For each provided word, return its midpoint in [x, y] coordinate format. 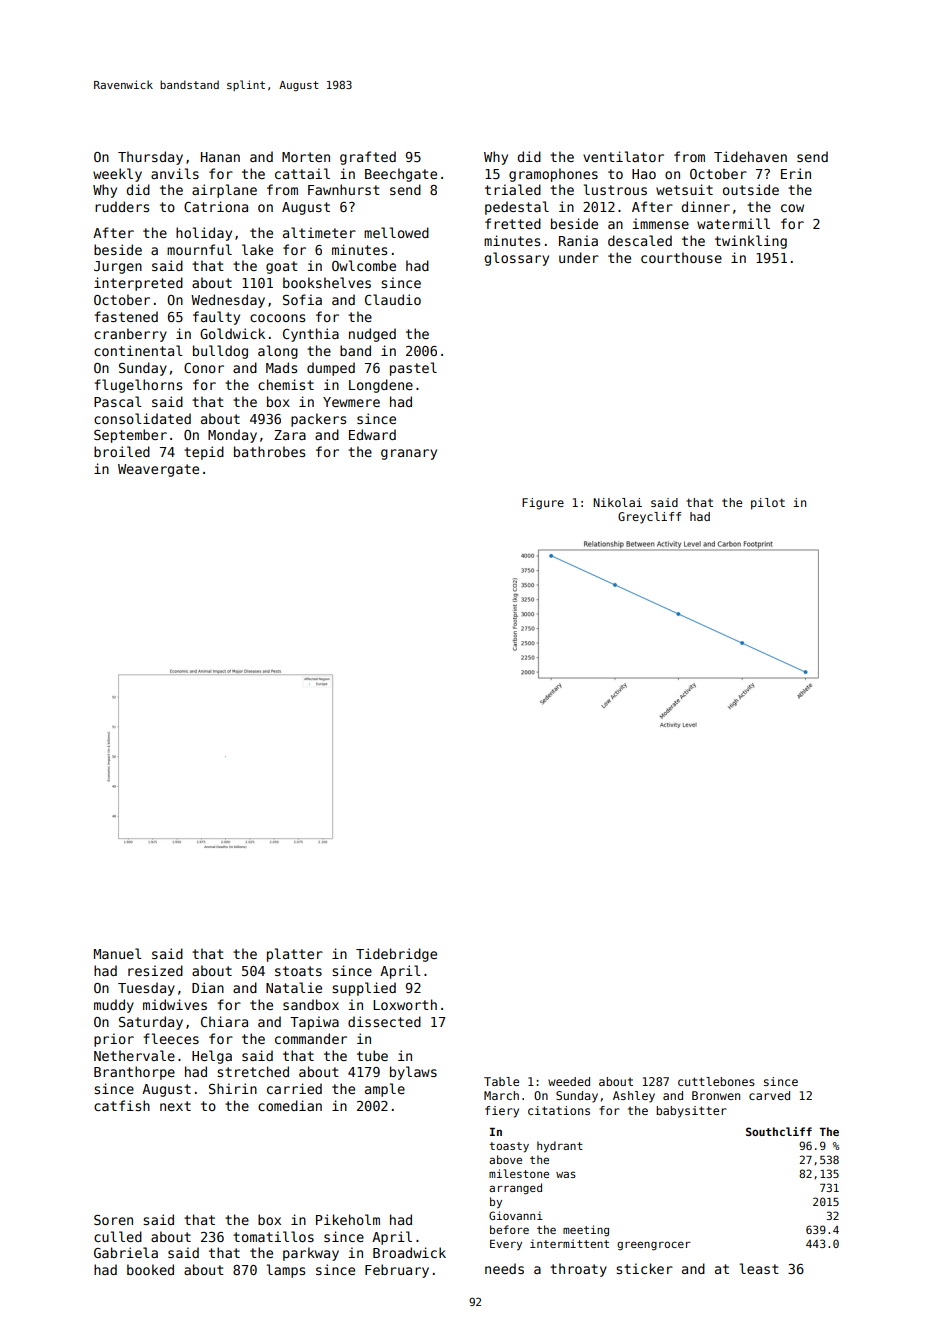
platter [295, 955]
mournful [199, 249]
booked [150, 1269]
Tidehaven [750, 156]
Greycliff [649, 518]
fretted [513, 223]
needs [504, 1268]
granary [409, 454]
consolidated [142, 418]
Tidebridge [396, 955]
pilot [768, 504]
